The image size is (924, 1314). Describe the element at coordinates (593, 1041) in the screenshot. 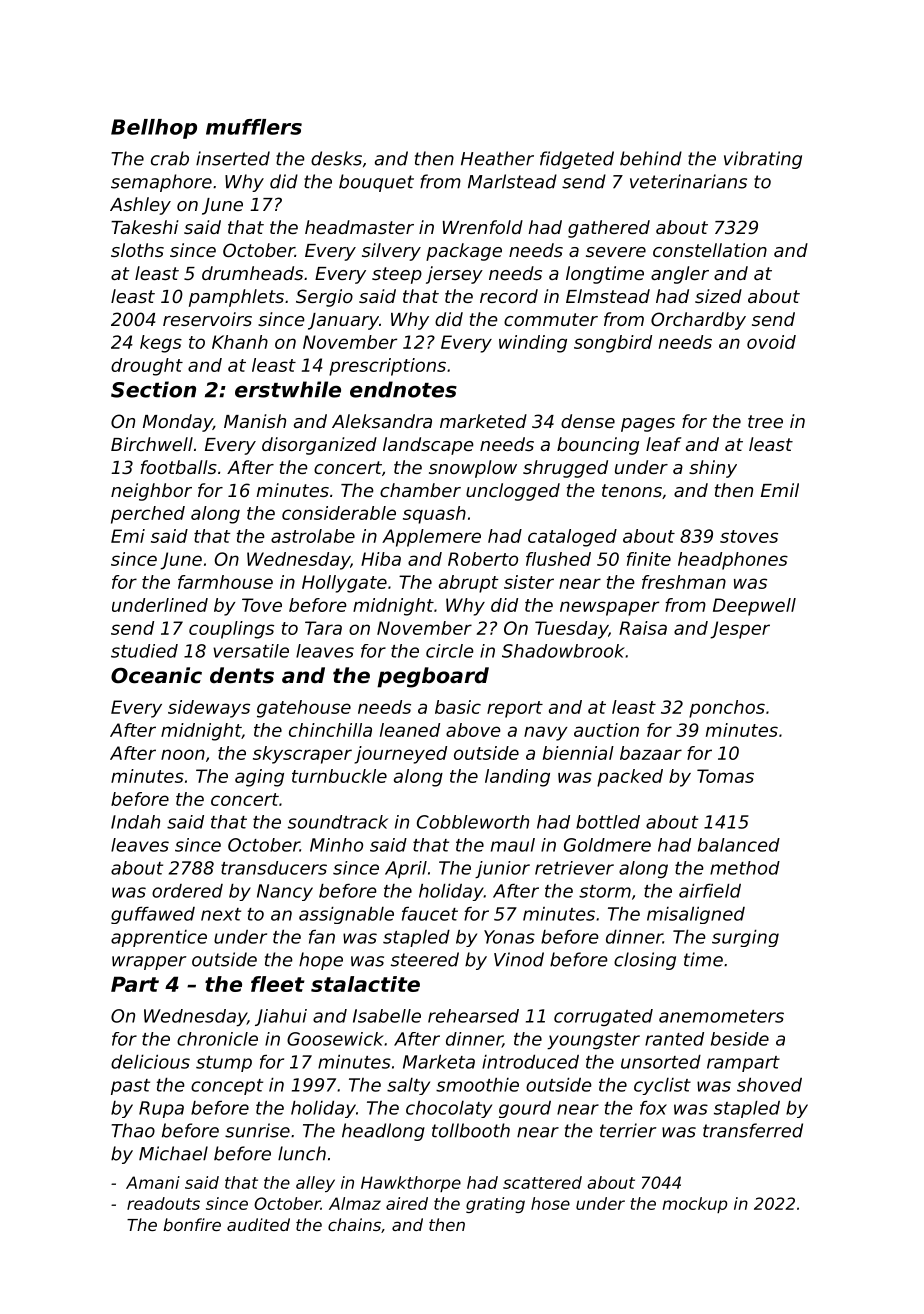

I see `youngster` at that location.
